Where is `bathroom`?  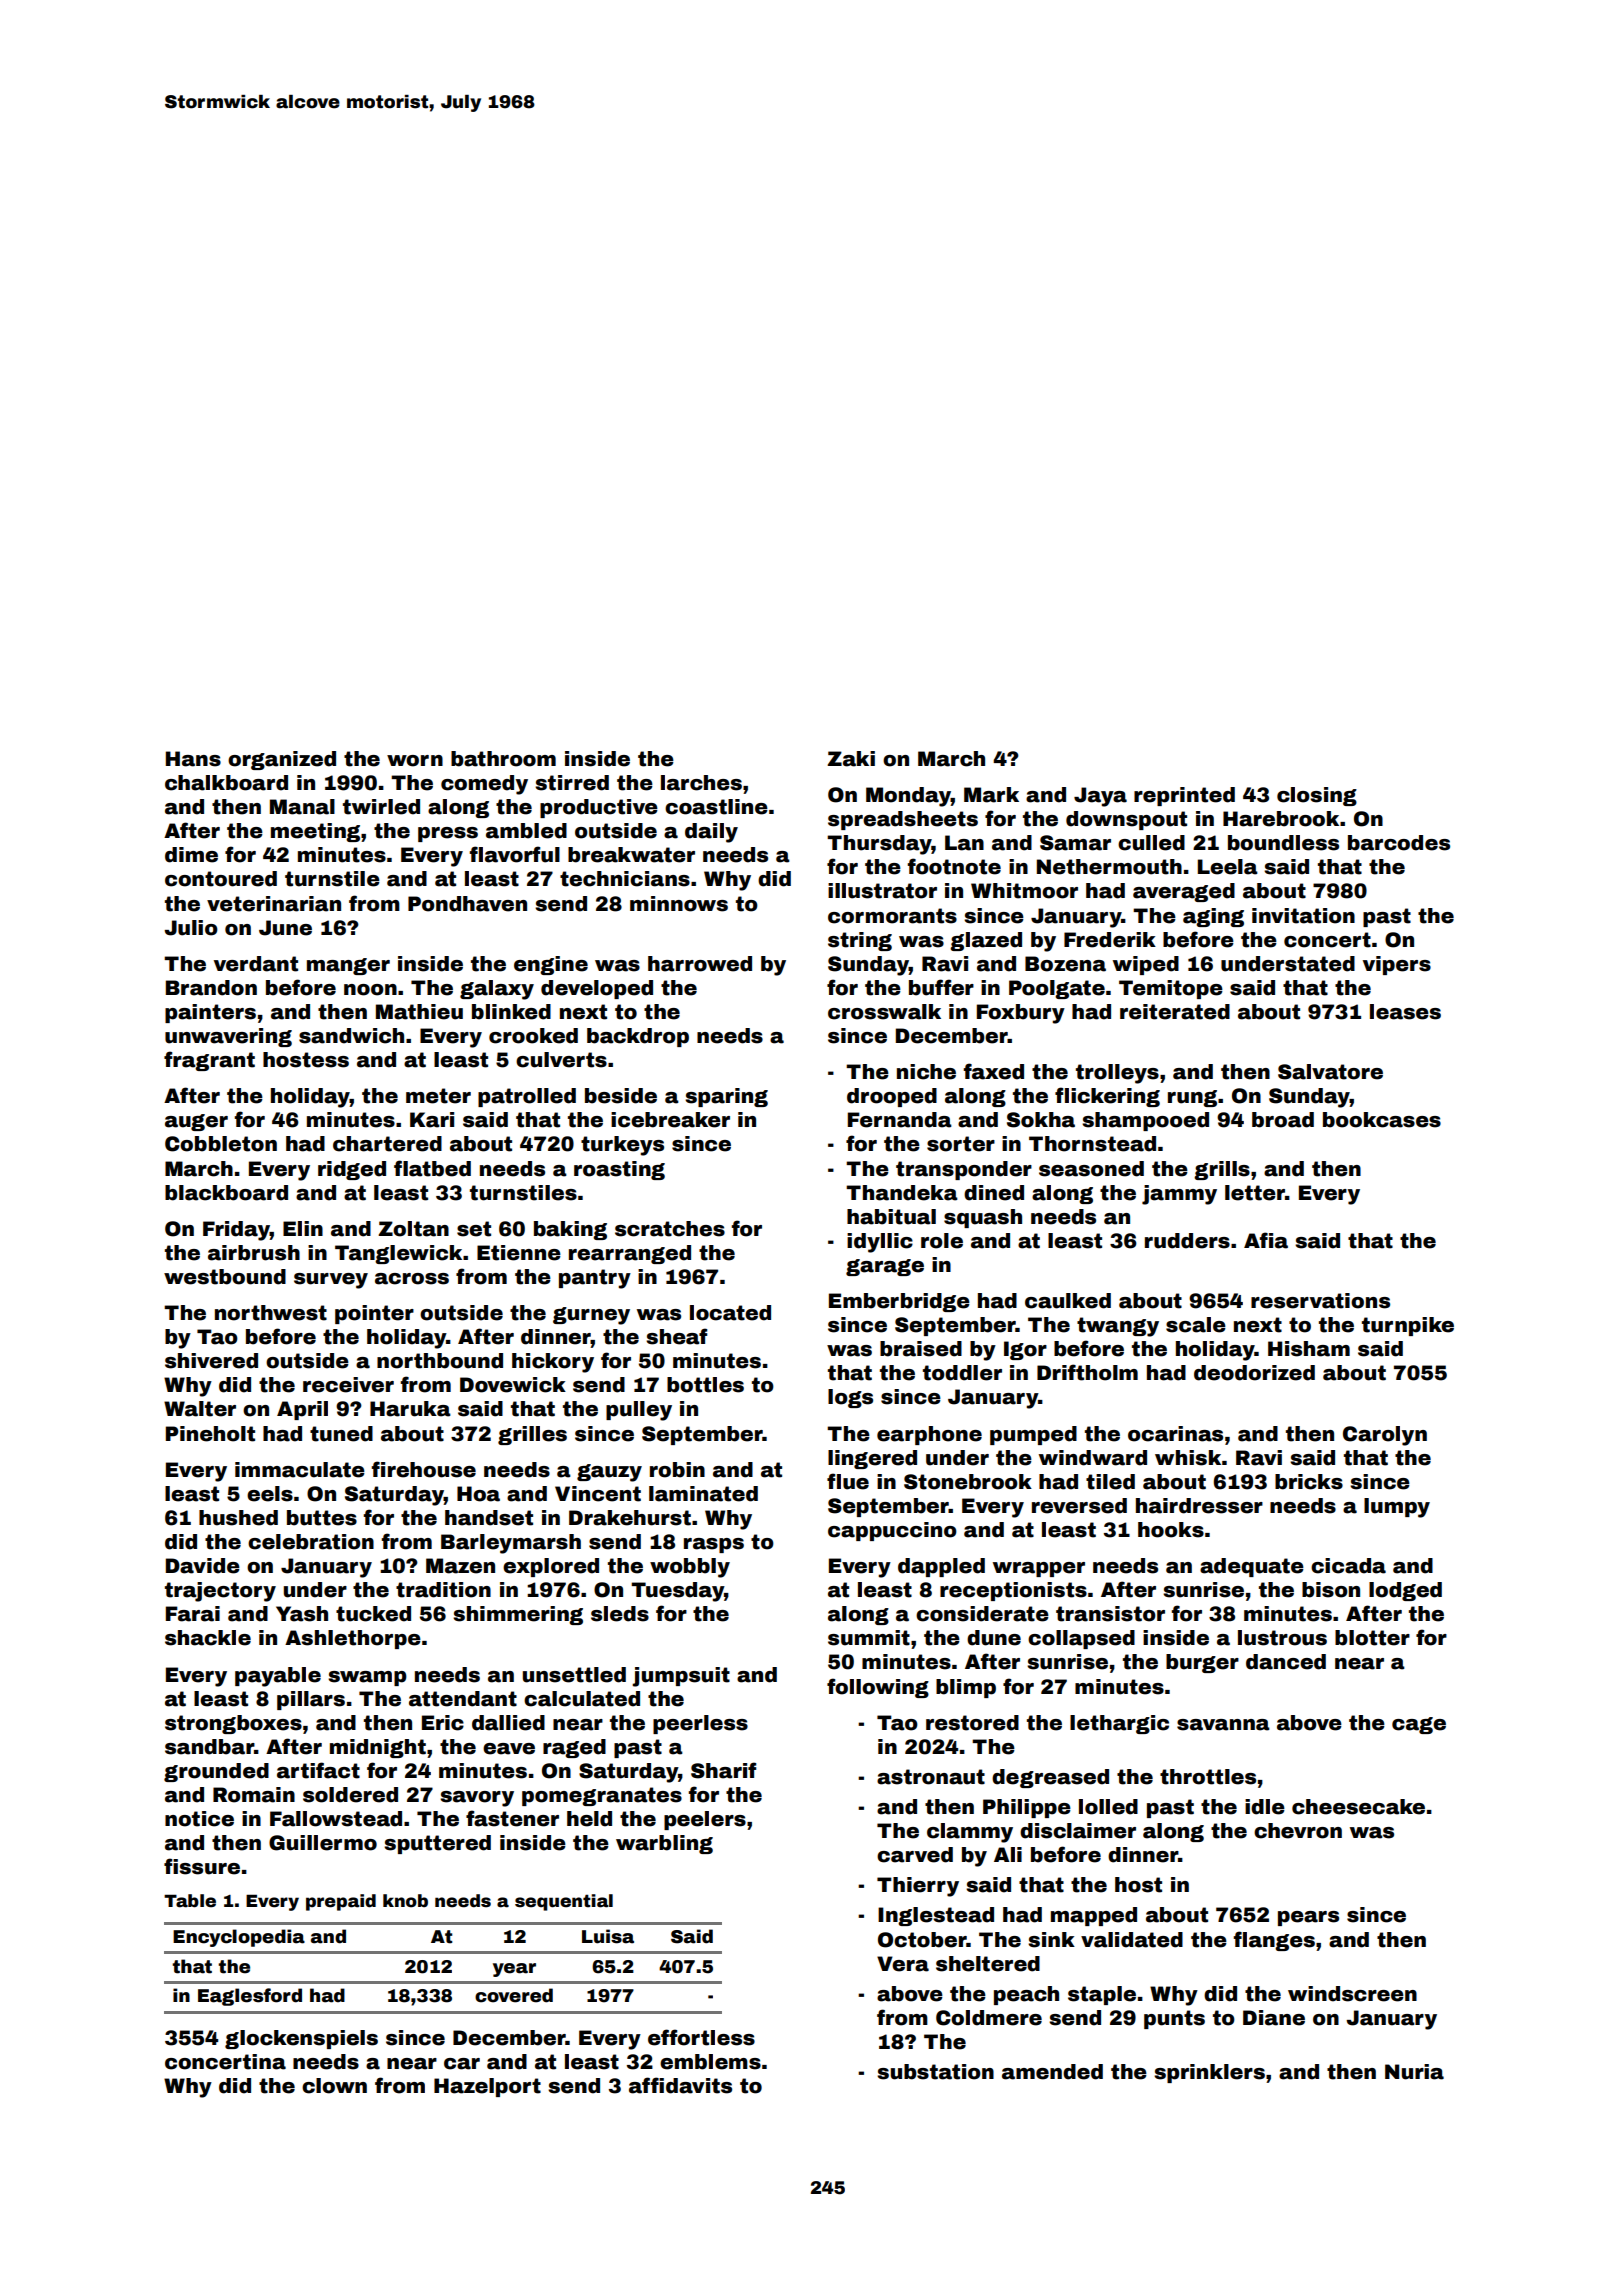 bathroom is located at coordinates (503, 759).
